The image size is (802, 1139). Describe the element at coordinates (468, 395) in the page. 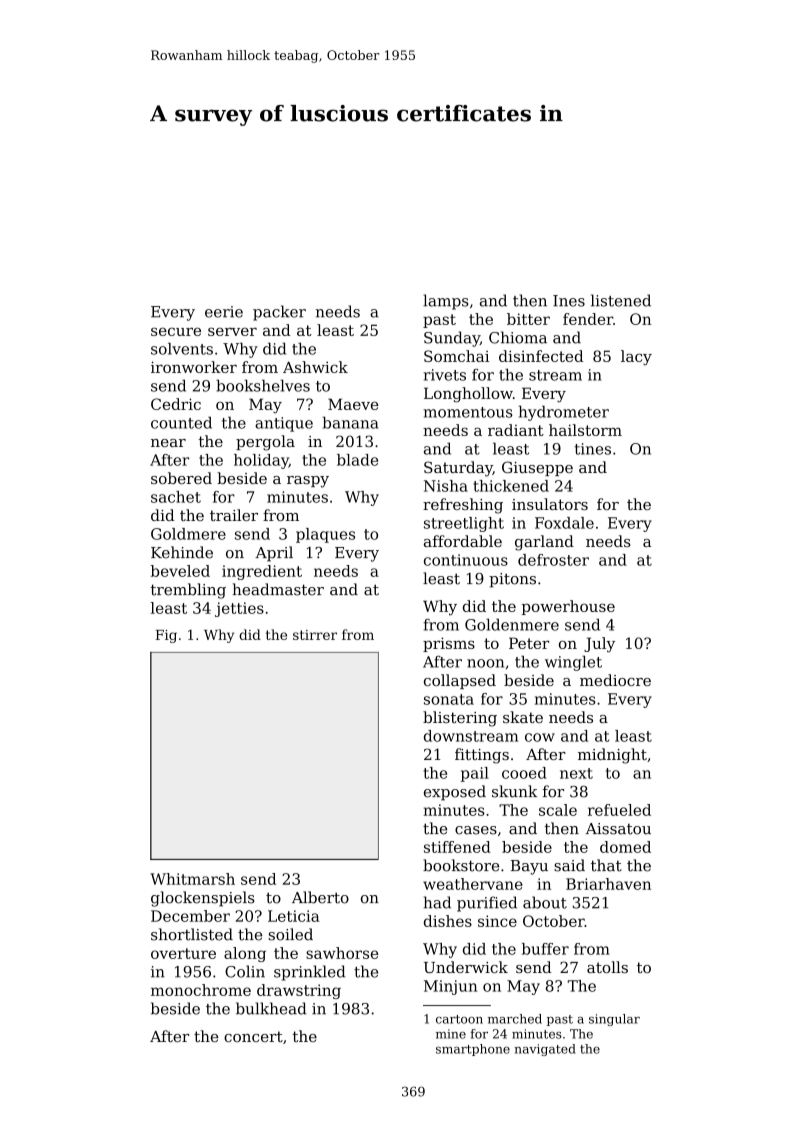

I see `Longhollow` at that location.
